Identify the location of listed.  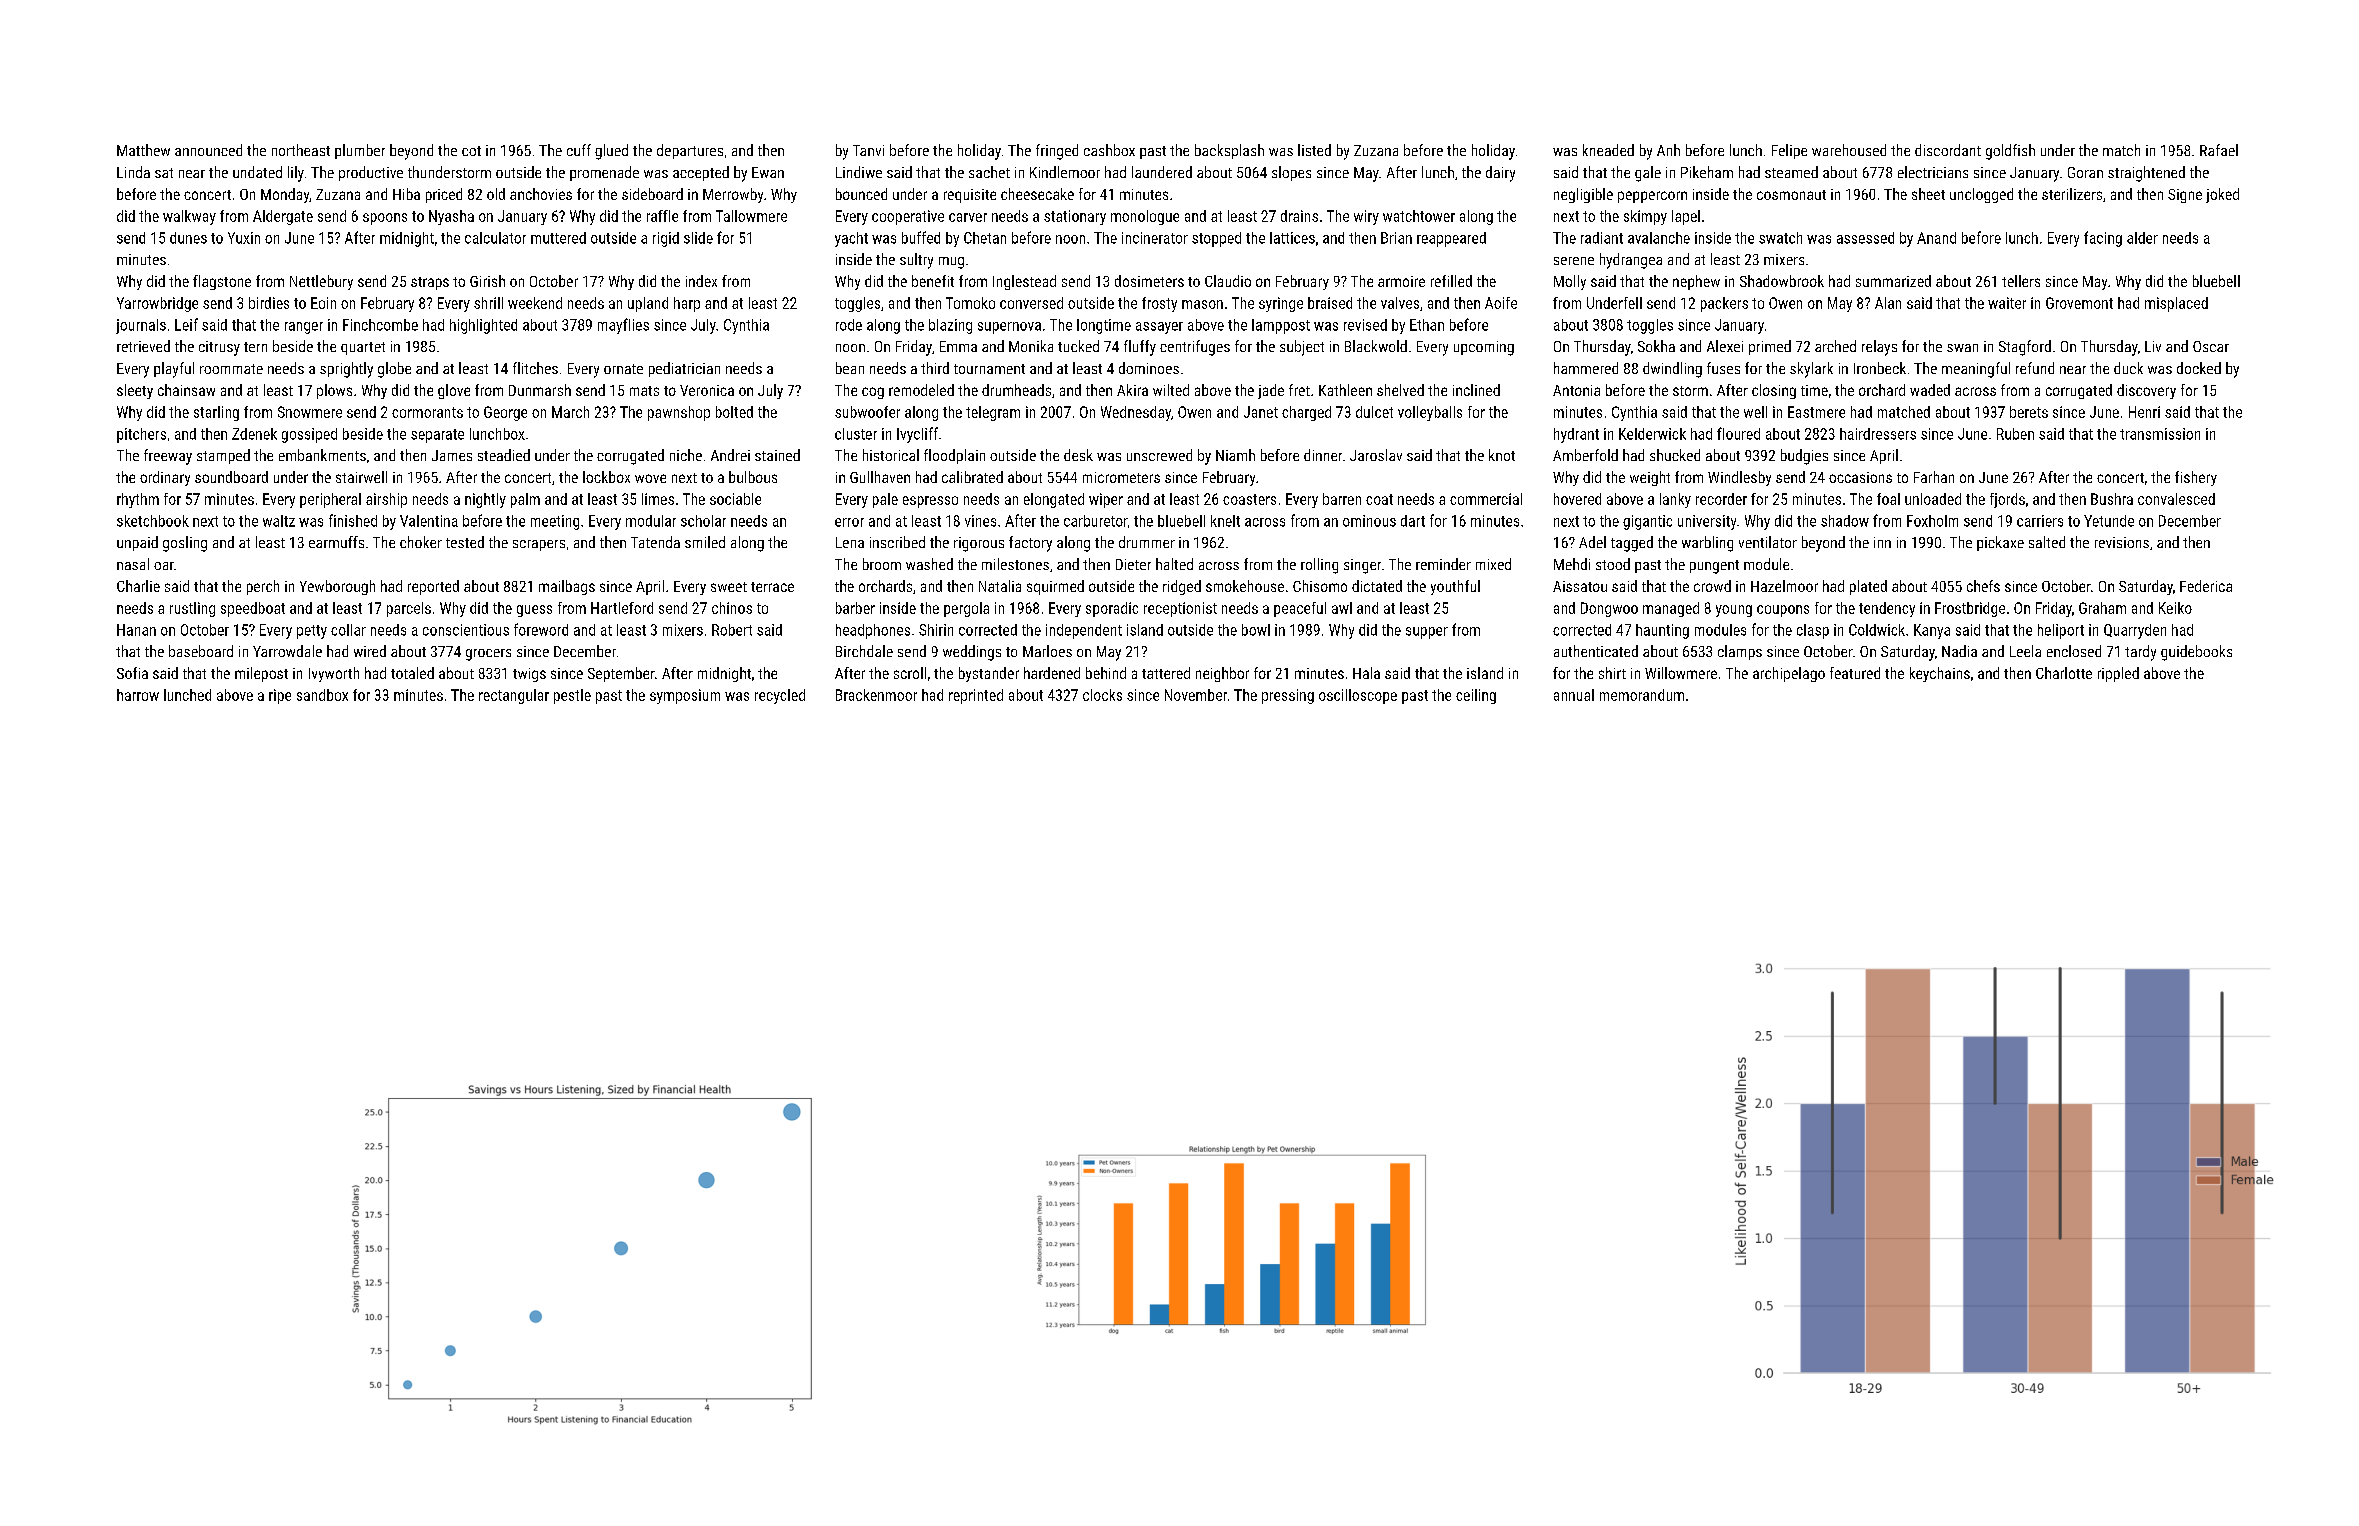
(1314, 150).
